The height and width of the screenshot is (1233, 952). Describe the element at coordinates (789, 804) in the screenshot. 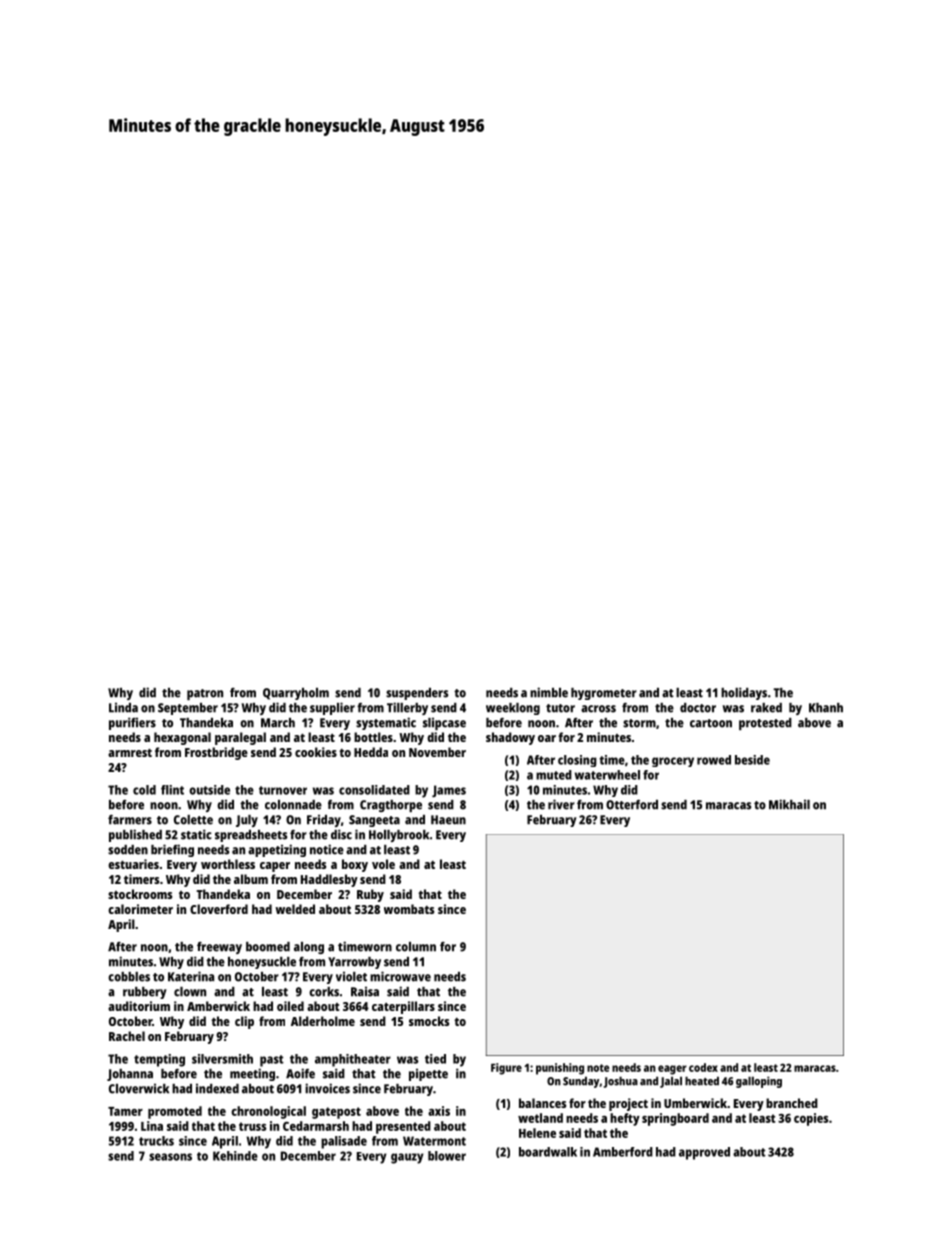

I see `Mikhail` at that location.
